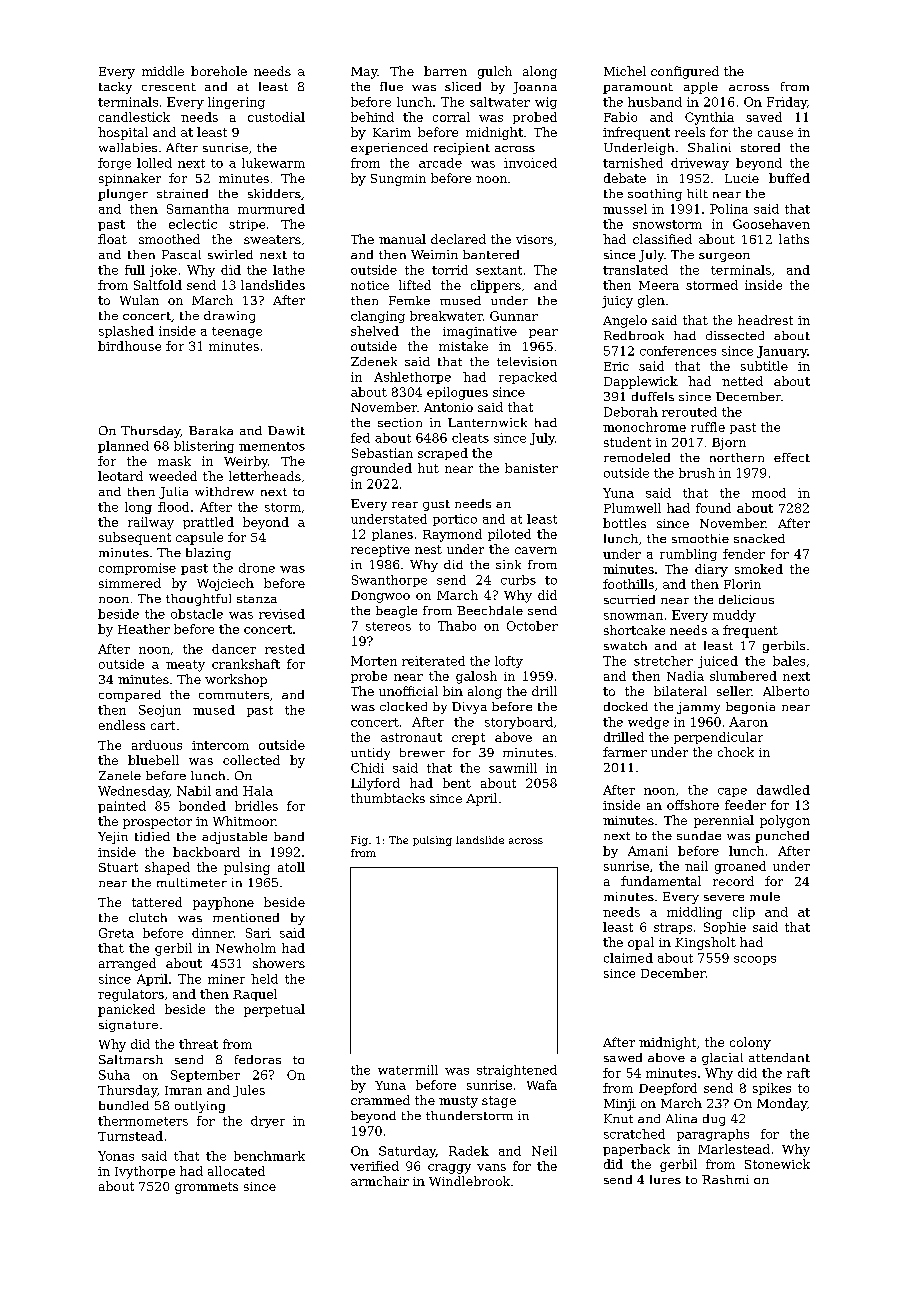 The image size is (908, 1316). I want to click on birdhouse, so click(129, 346).
